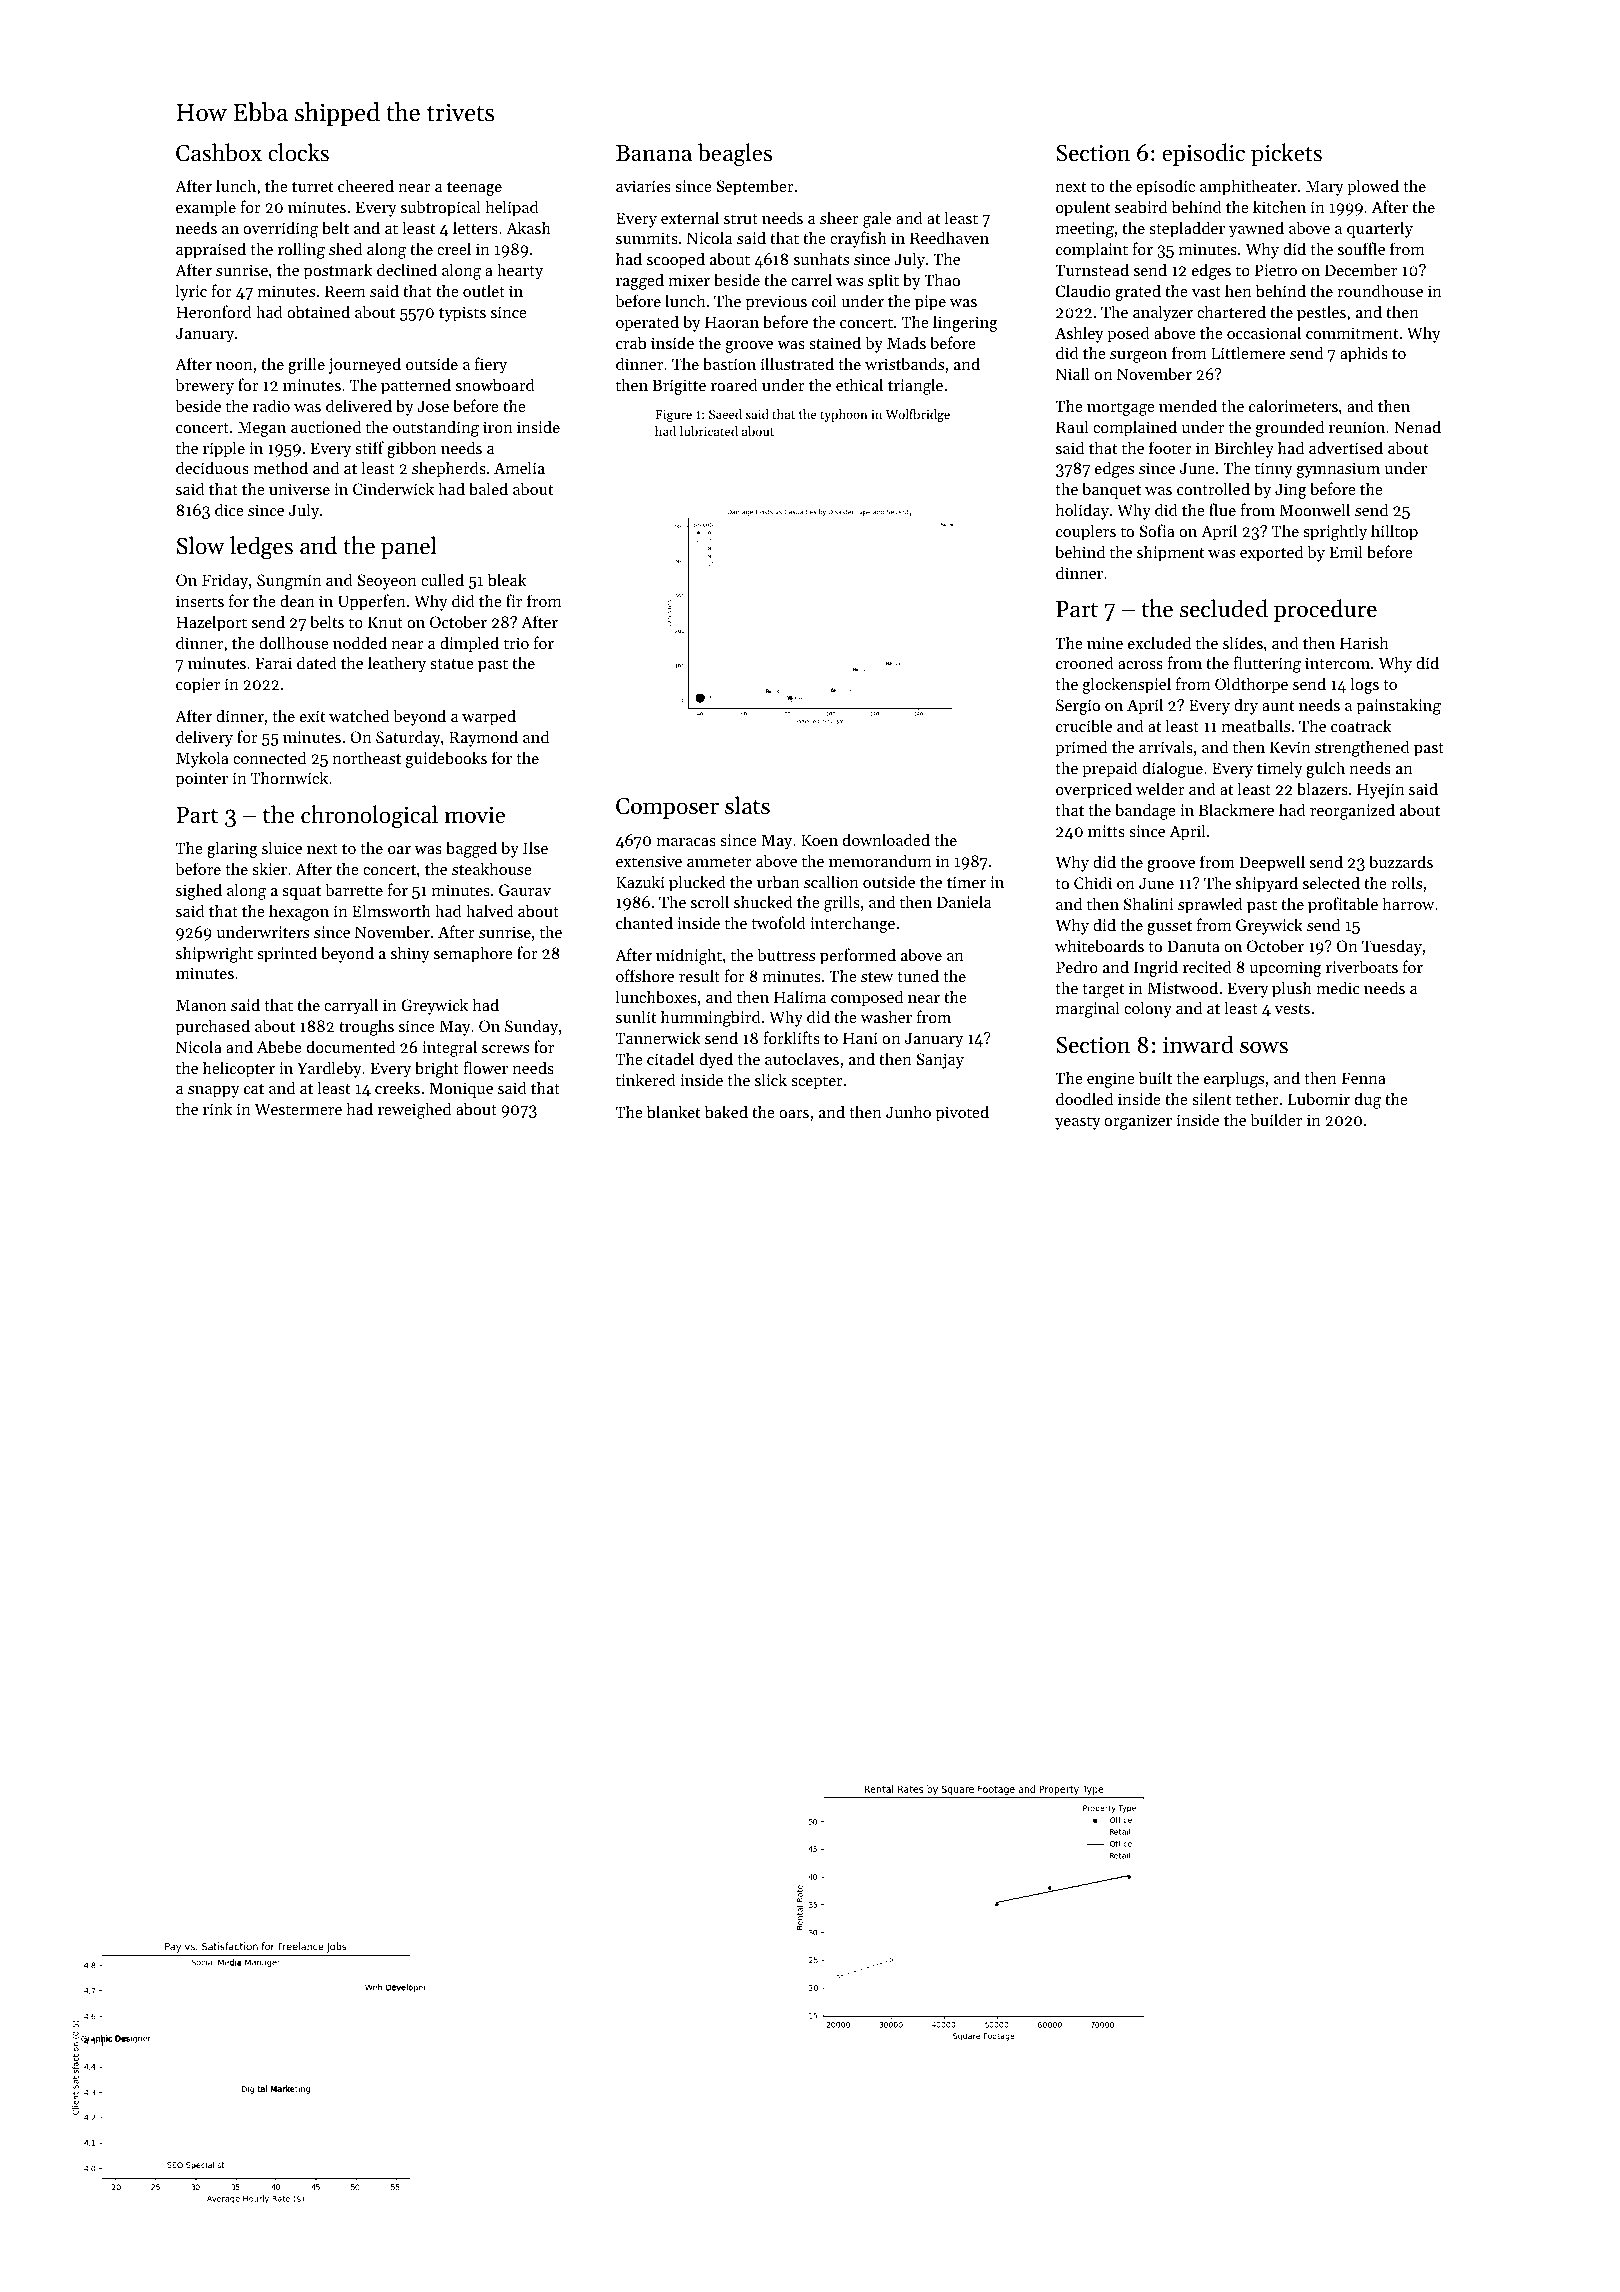 The image size is (1620, 2292). I want to click on mitts, so click(1106, 831).
